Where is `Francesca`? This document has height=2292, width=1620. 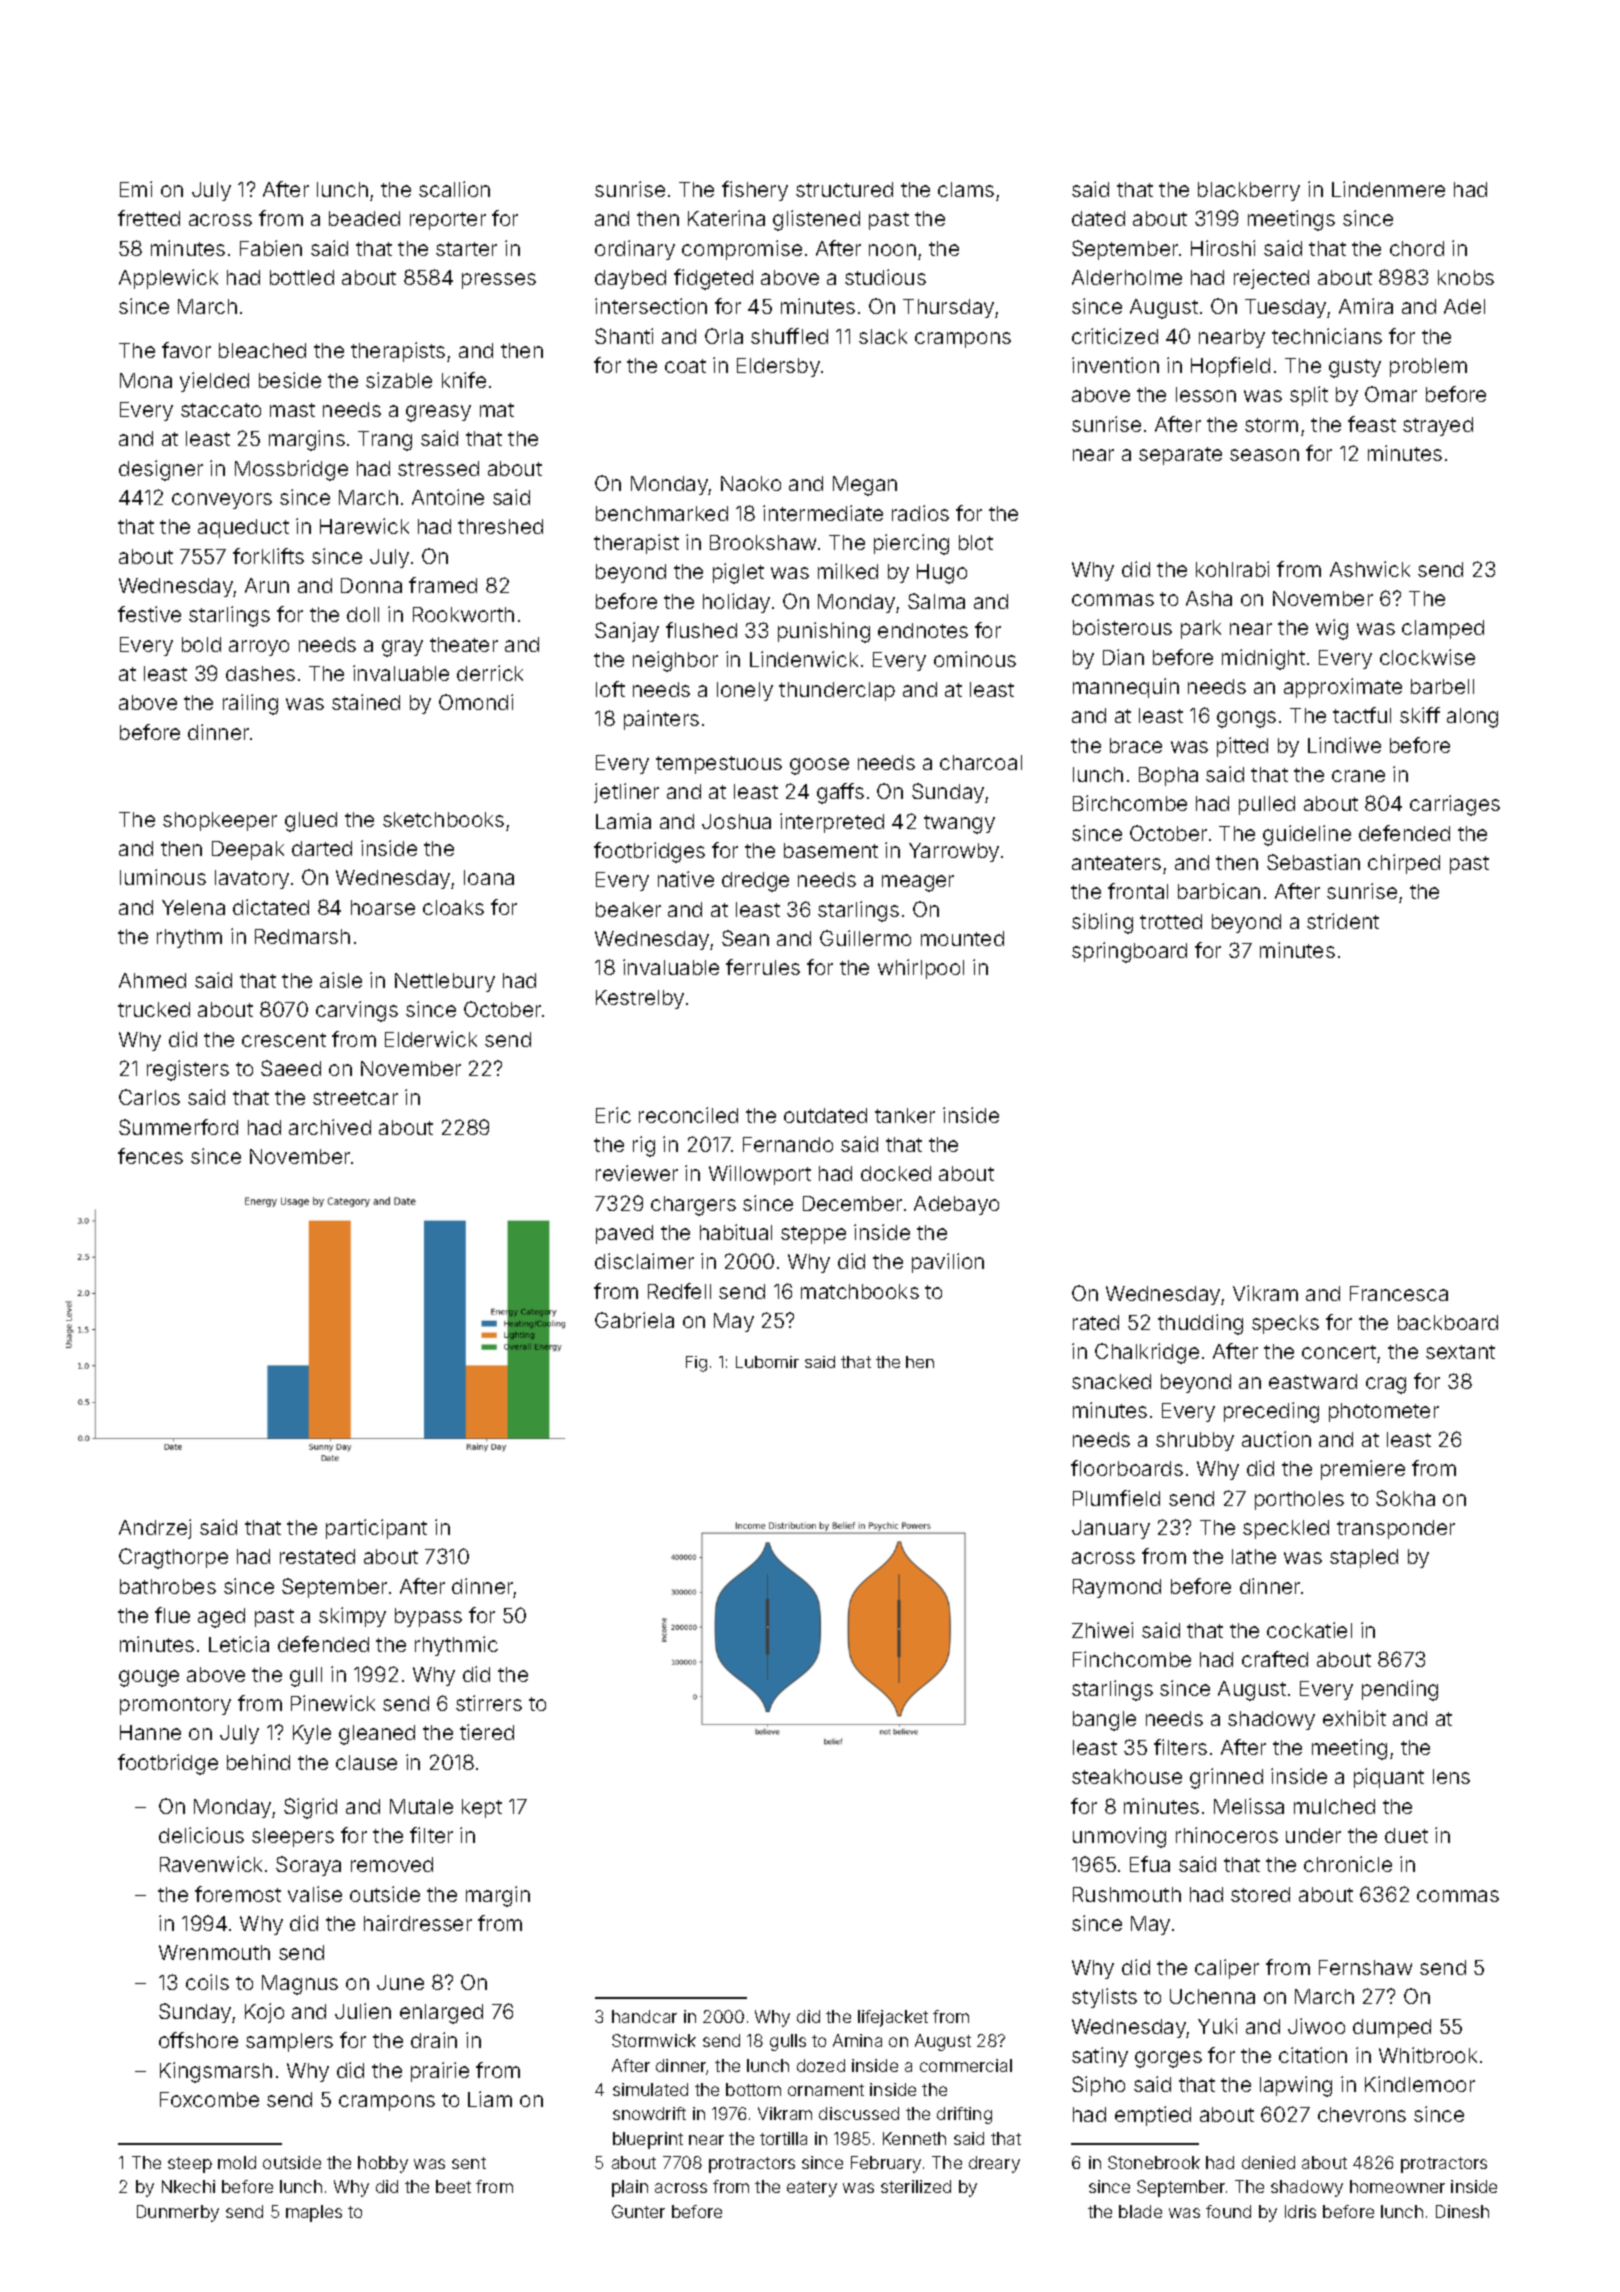
Francesca is located at coordinates (1399, 1293).
